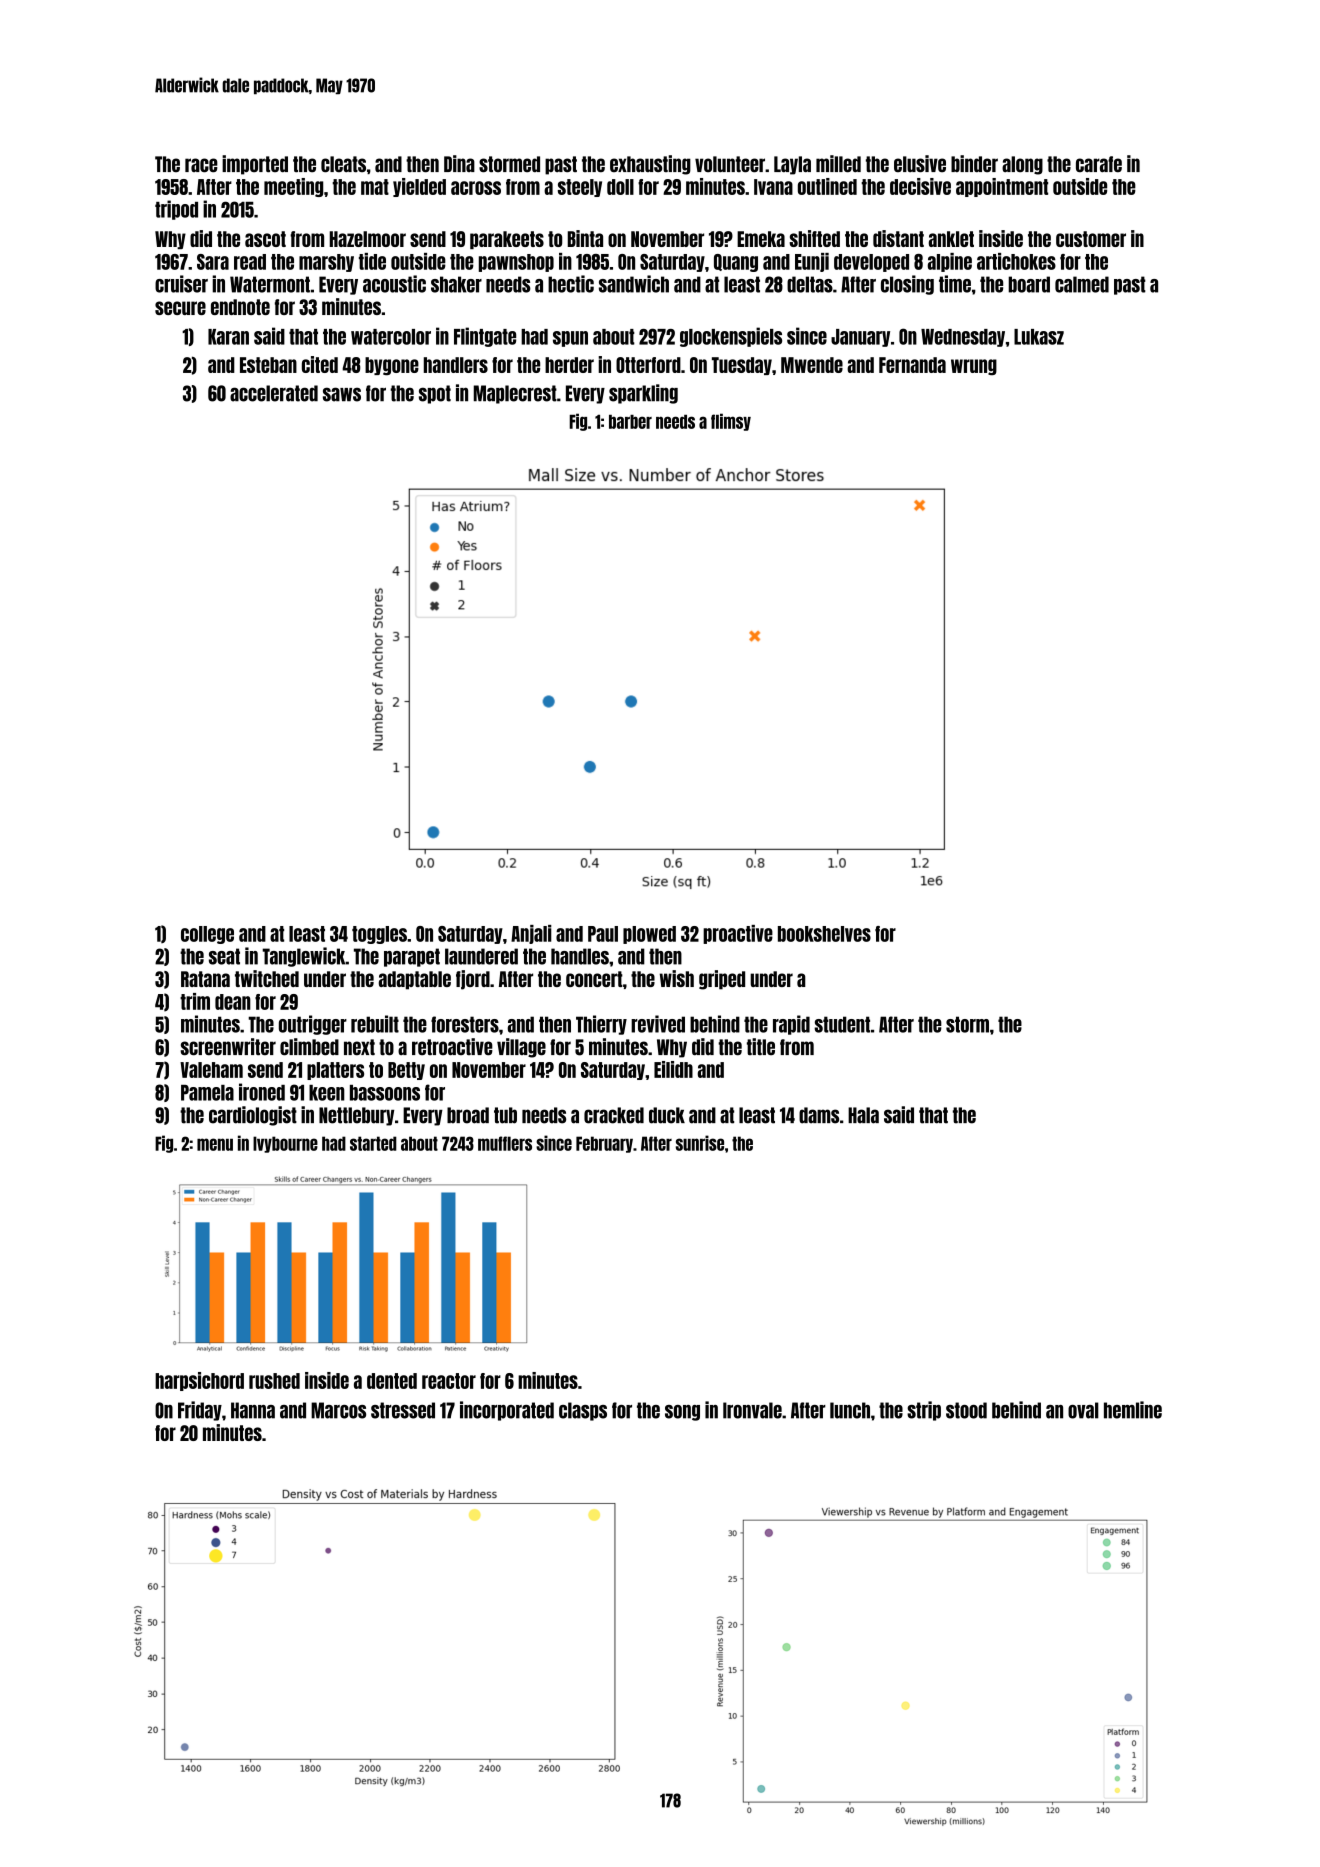 The height and width of the screenshot is (1867, 1320). What do you see at coordinates (403, 1410) in the screenshot?
I see `stressed` at bounding box center [403, 1410].
